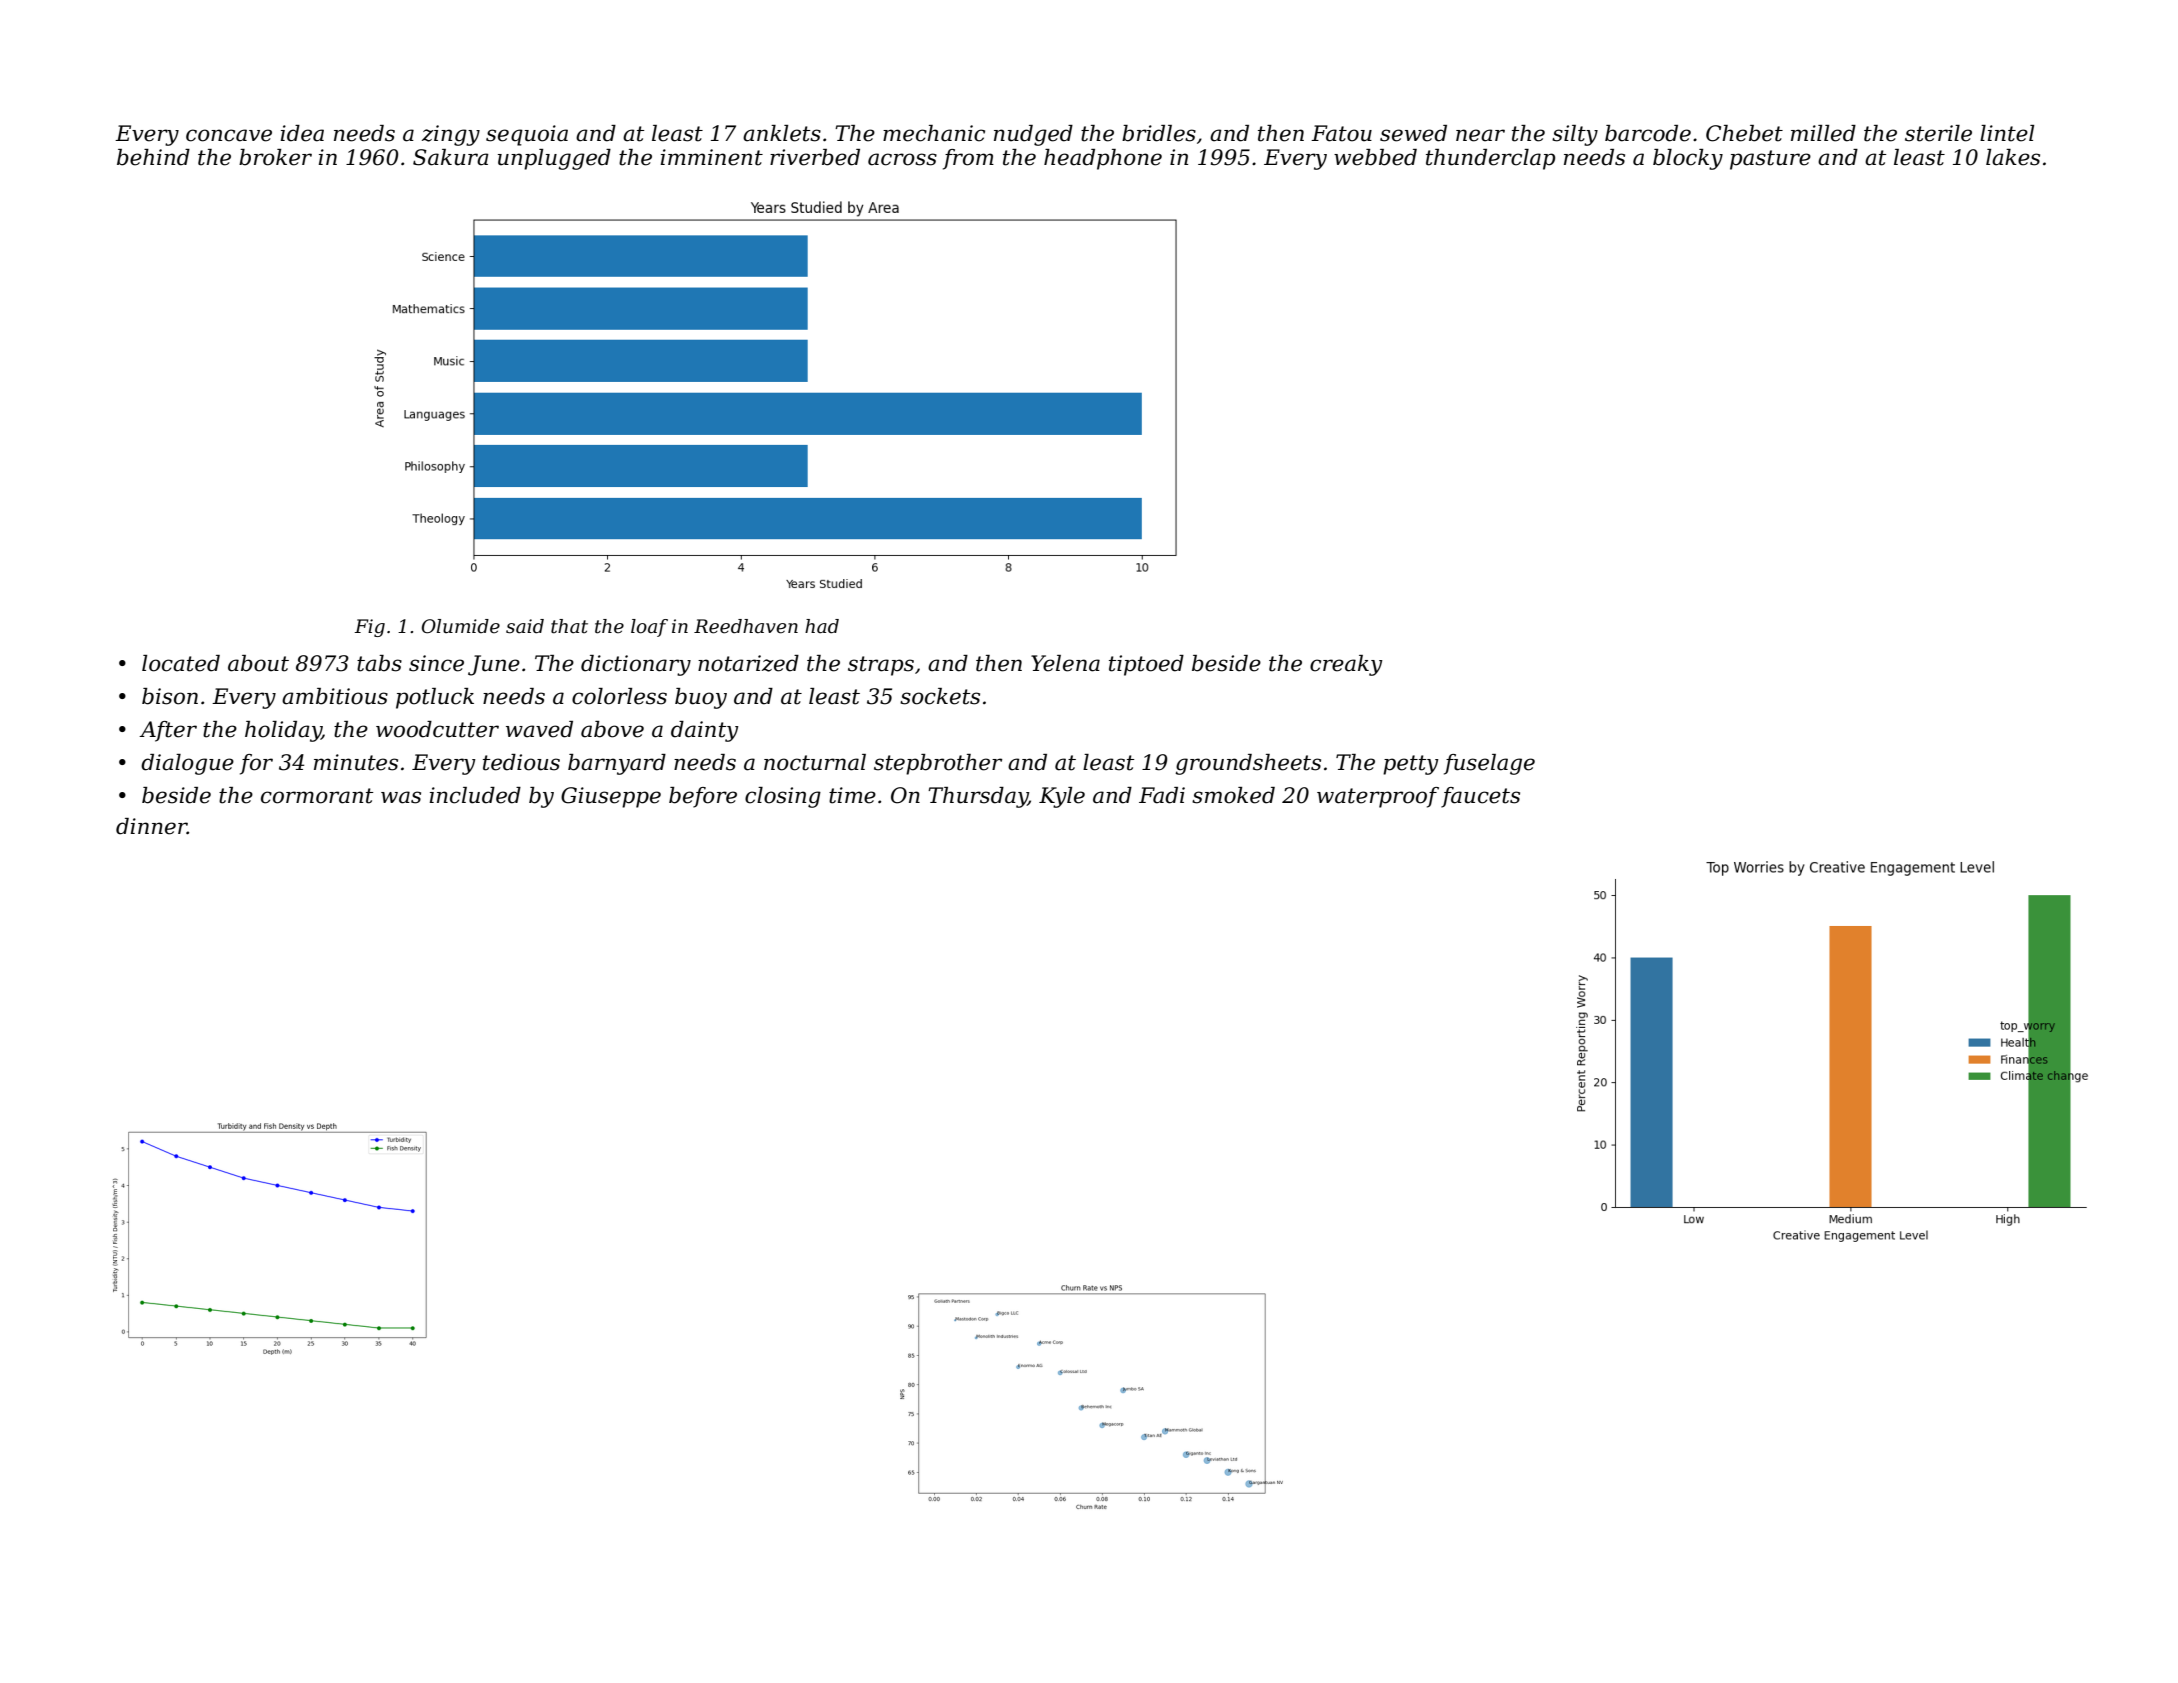  Describe the element at coordinates (1146, 665) in the image. I see `tiptoed` at that location.
